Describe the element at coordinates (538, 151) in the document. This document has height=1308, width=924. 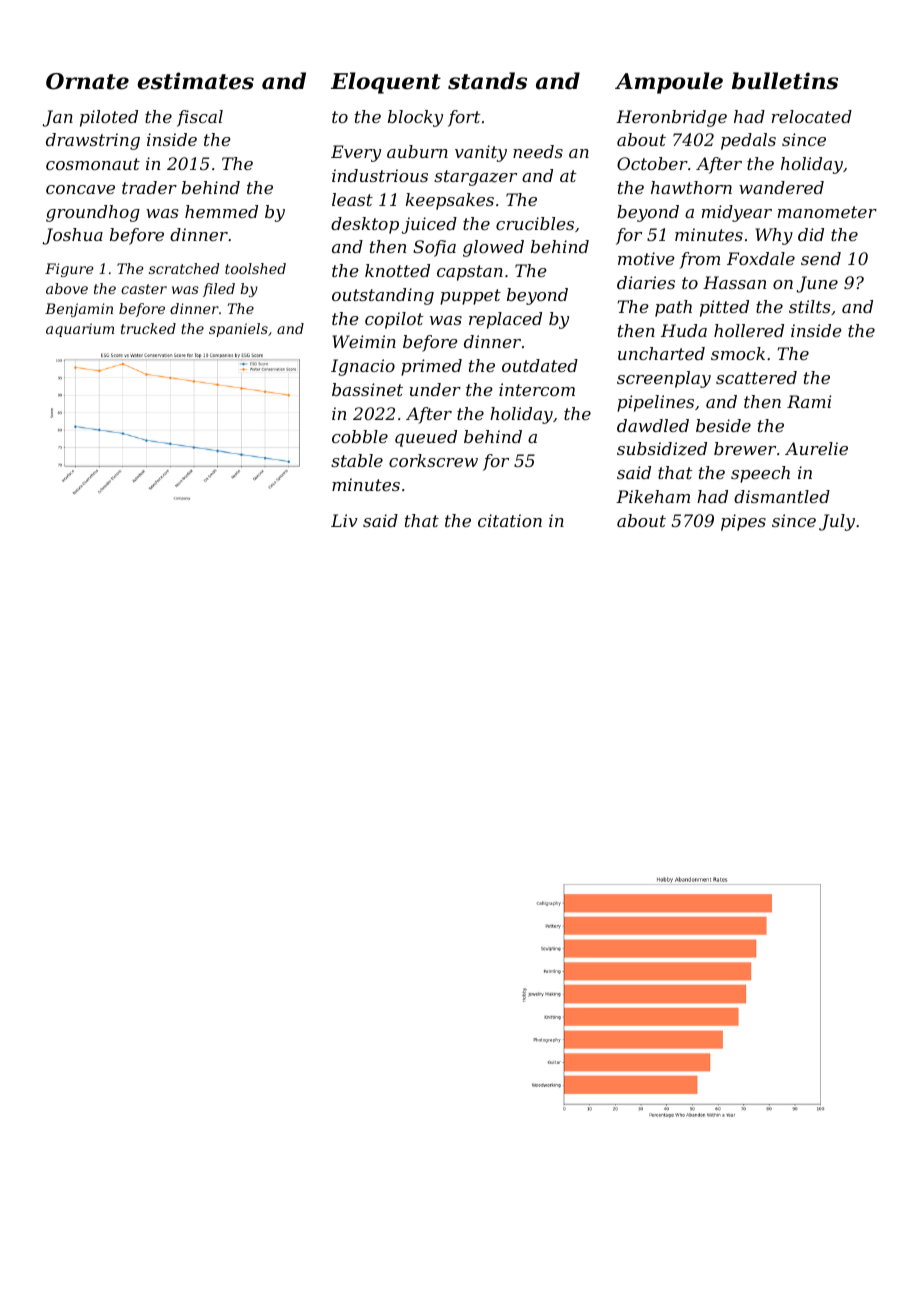
I see `needs` at that location.
